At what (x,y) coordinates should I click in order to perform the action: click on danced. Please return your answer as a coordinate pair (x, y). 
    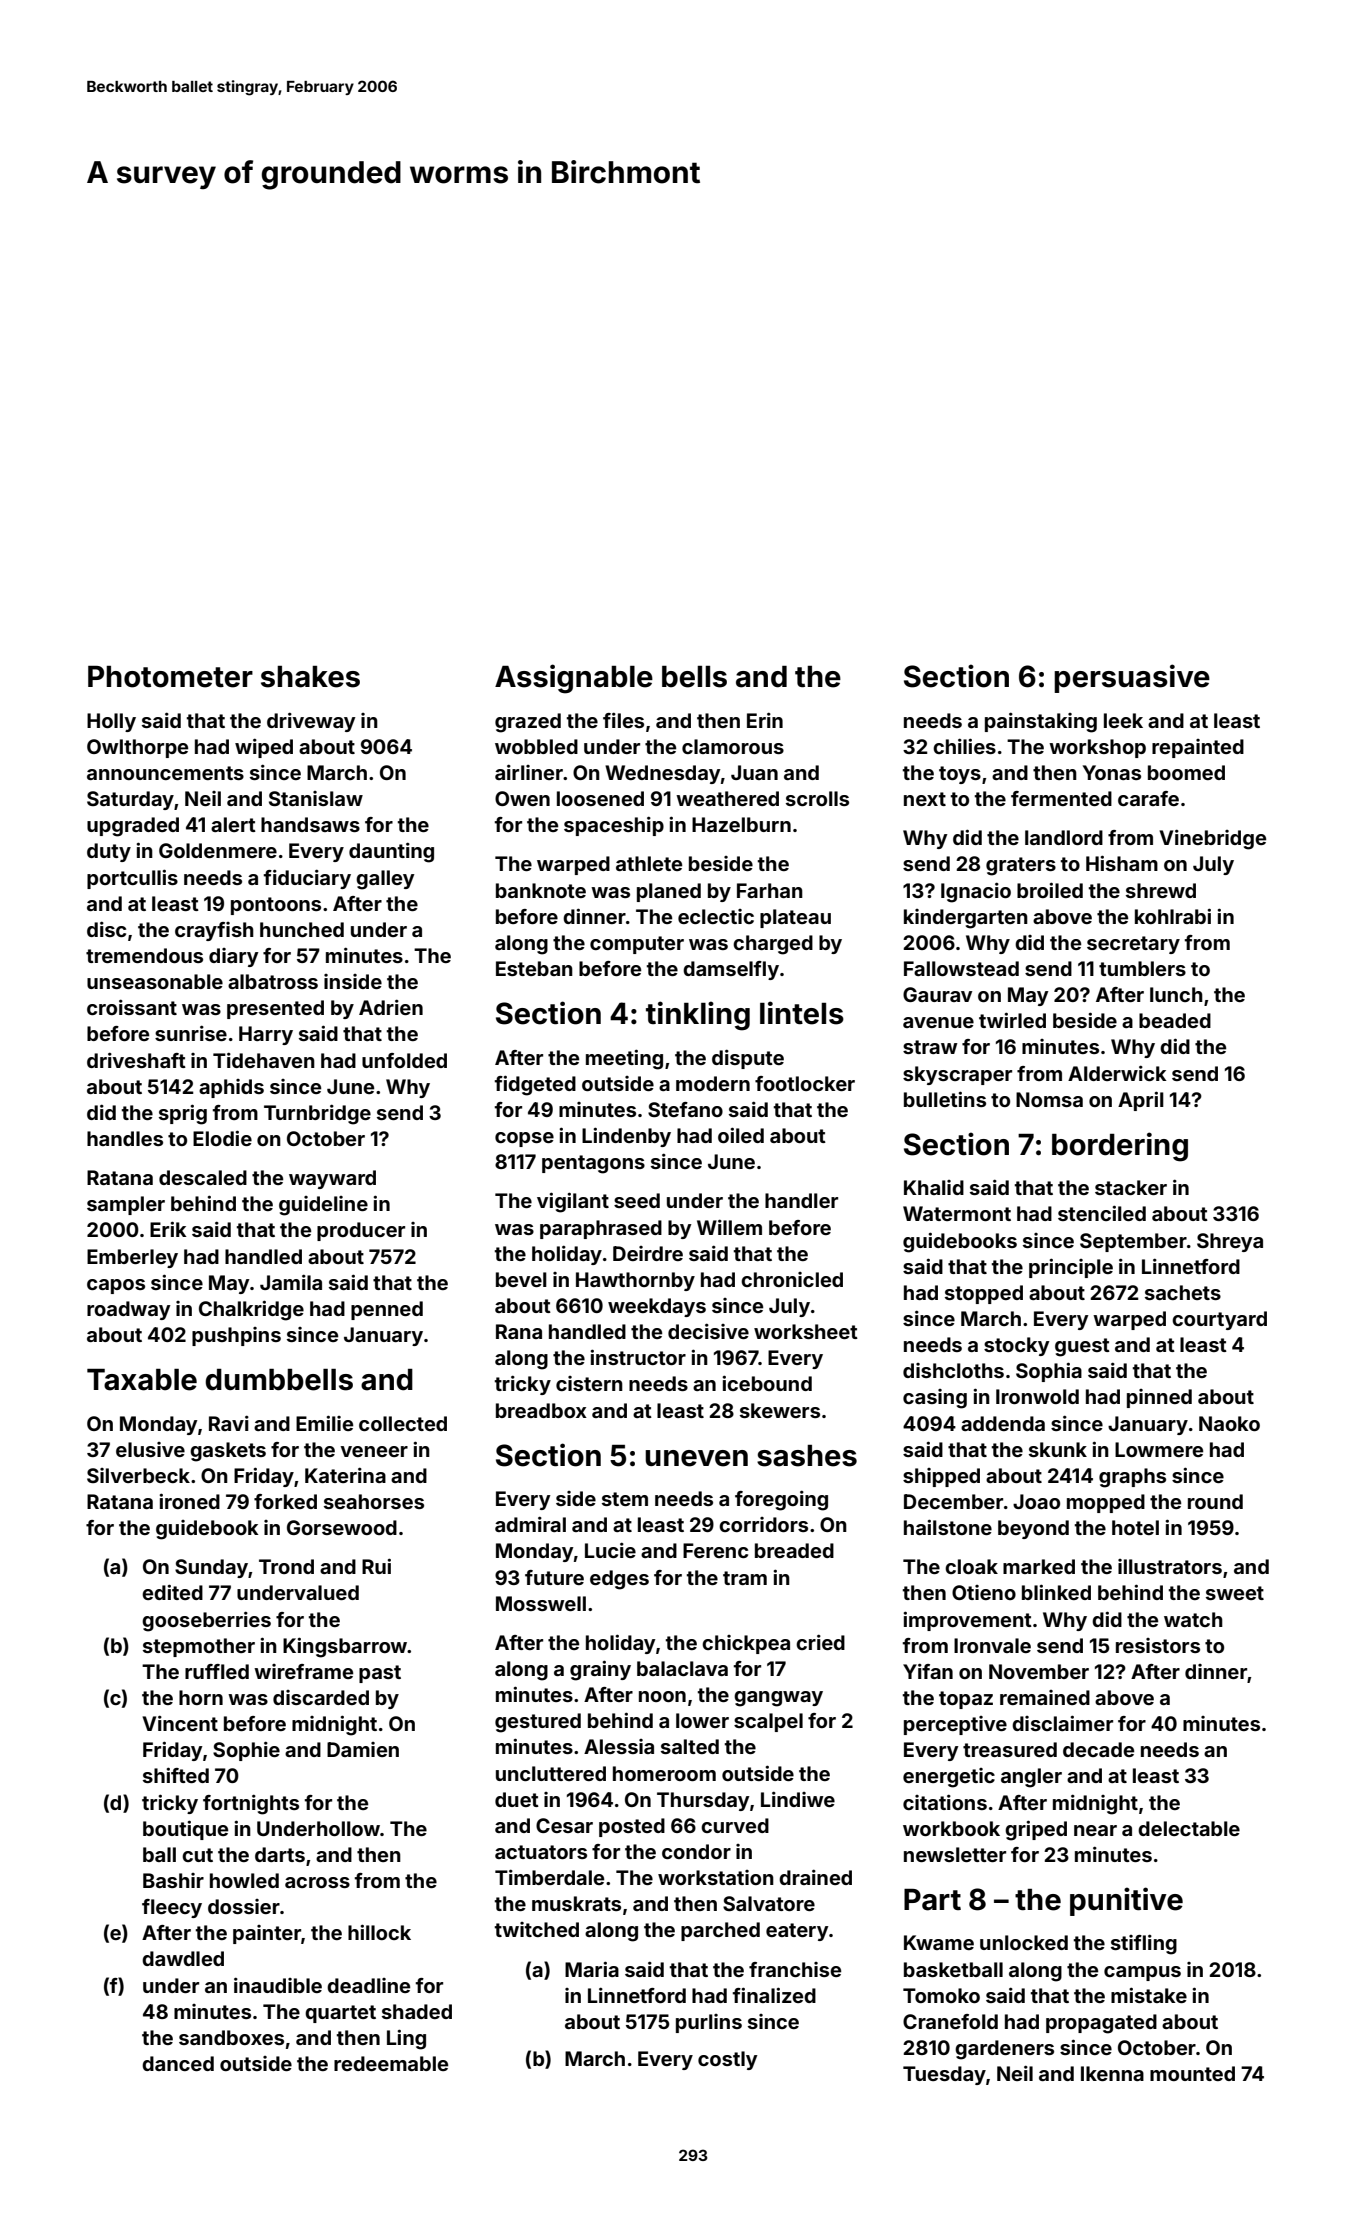
    Looking at the image, I should click on (178, 2063).
